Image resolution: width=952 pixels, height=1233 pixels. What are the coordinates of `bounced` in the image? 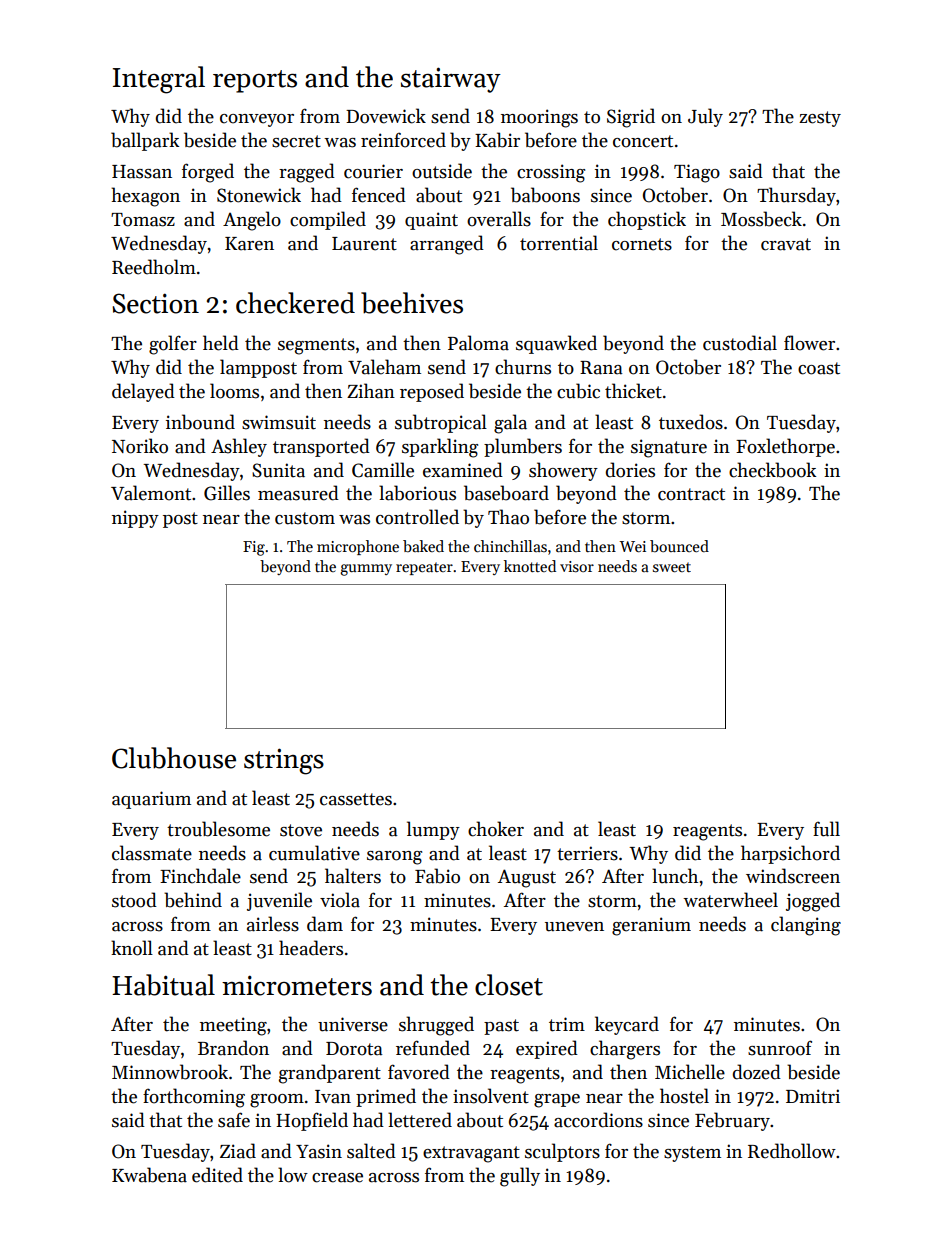 It's located at (679, 546).
